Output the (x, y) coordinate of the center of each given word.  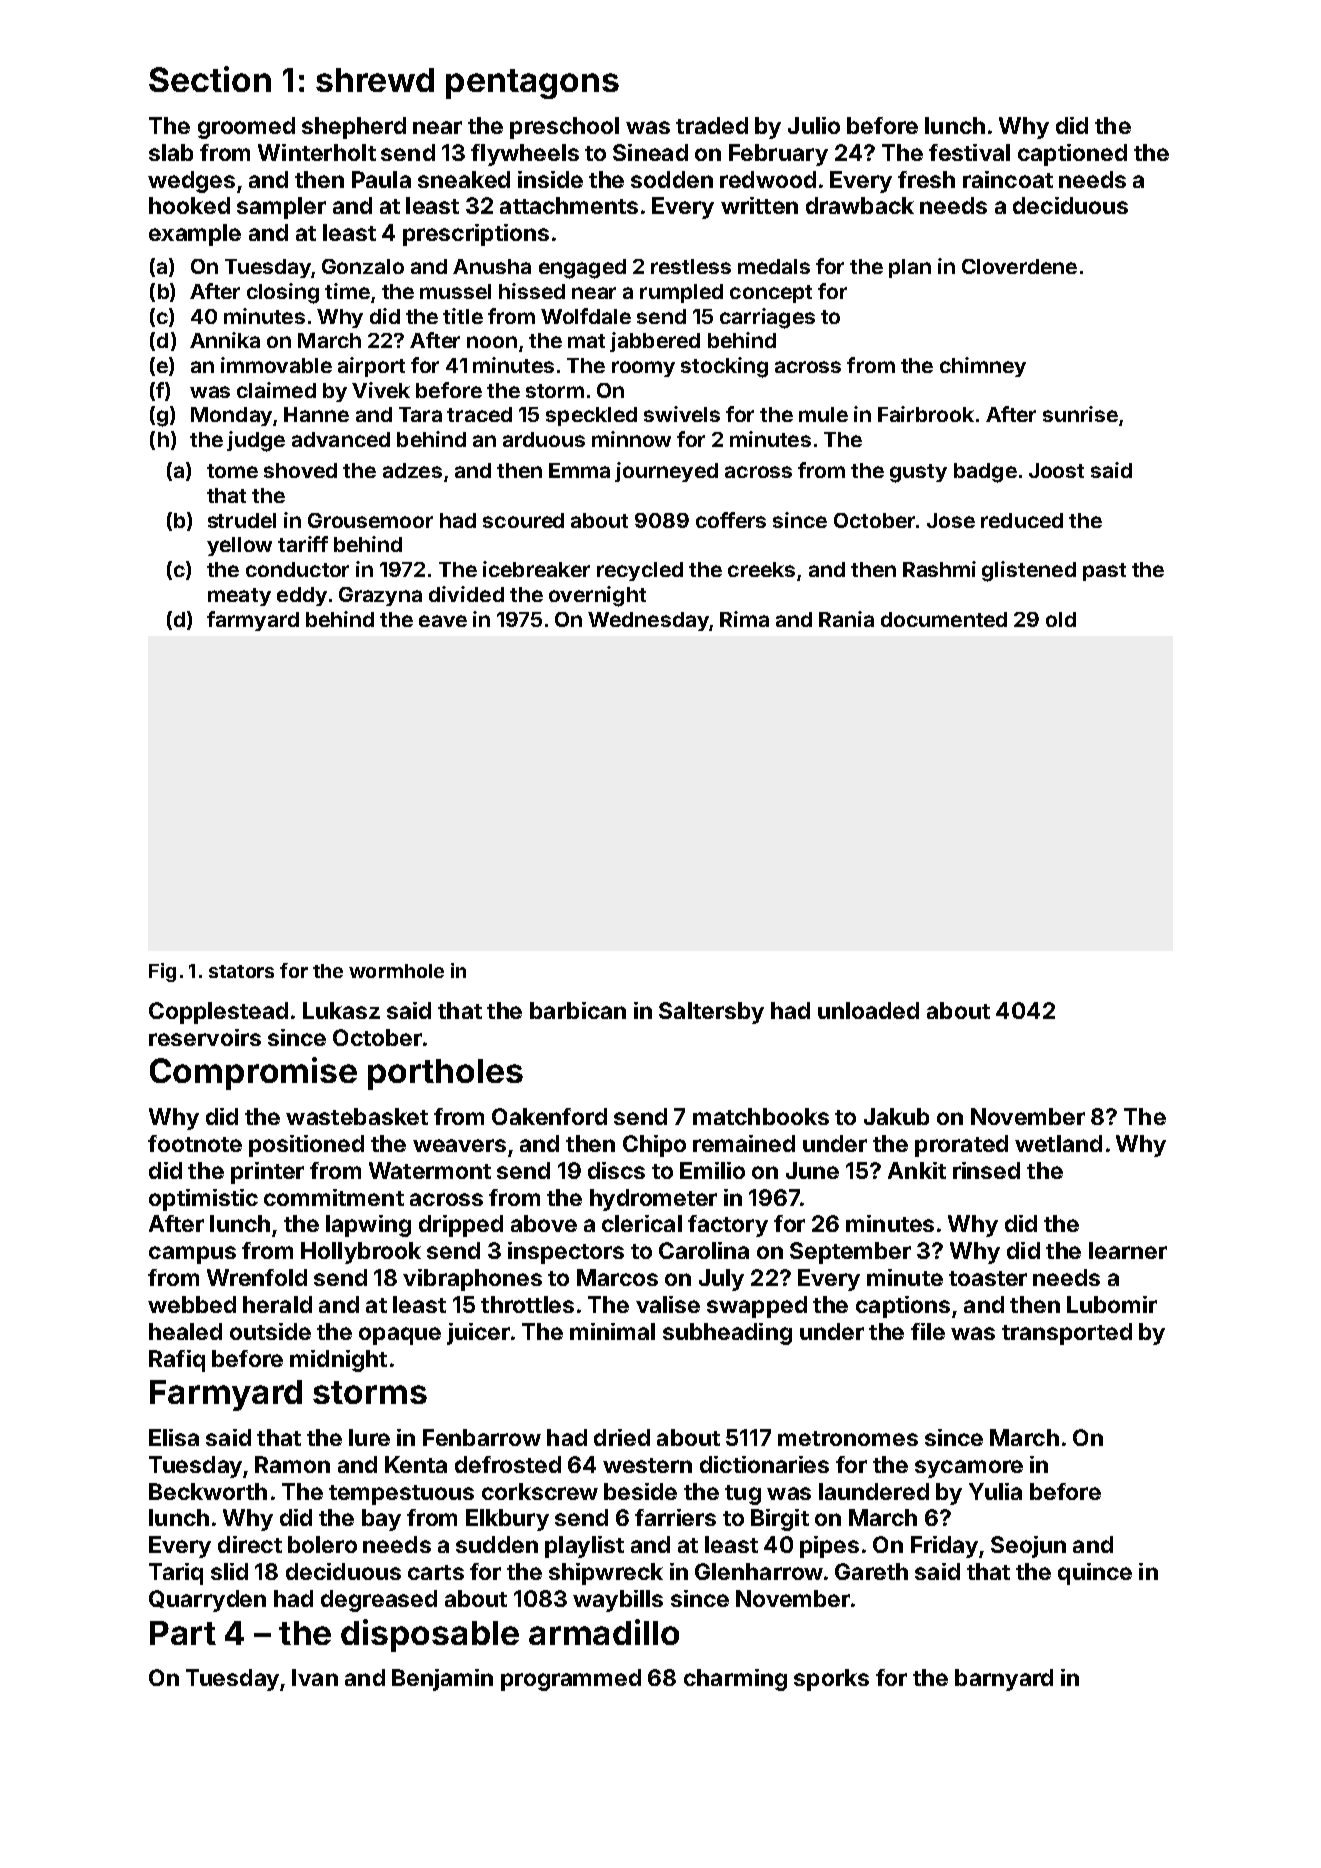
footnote (195, 1143)
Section (210, 79)
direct (250, 1544)
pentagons (532, 84)
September (850, 1253)
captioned (1072, 155)
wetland (1058, 1143)
